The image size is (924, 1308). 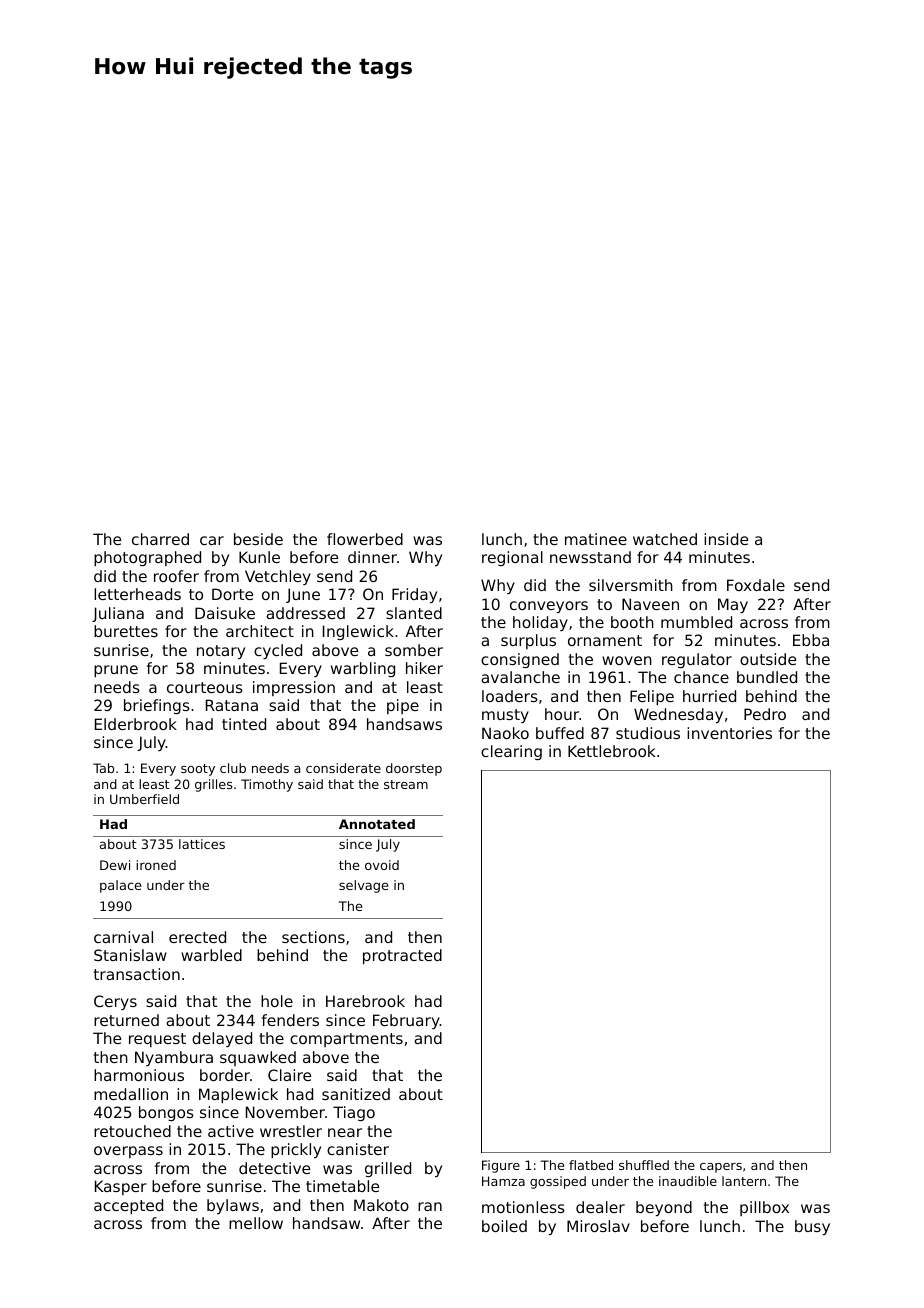 I want to click on burettes, so click(x=126, y=631).
